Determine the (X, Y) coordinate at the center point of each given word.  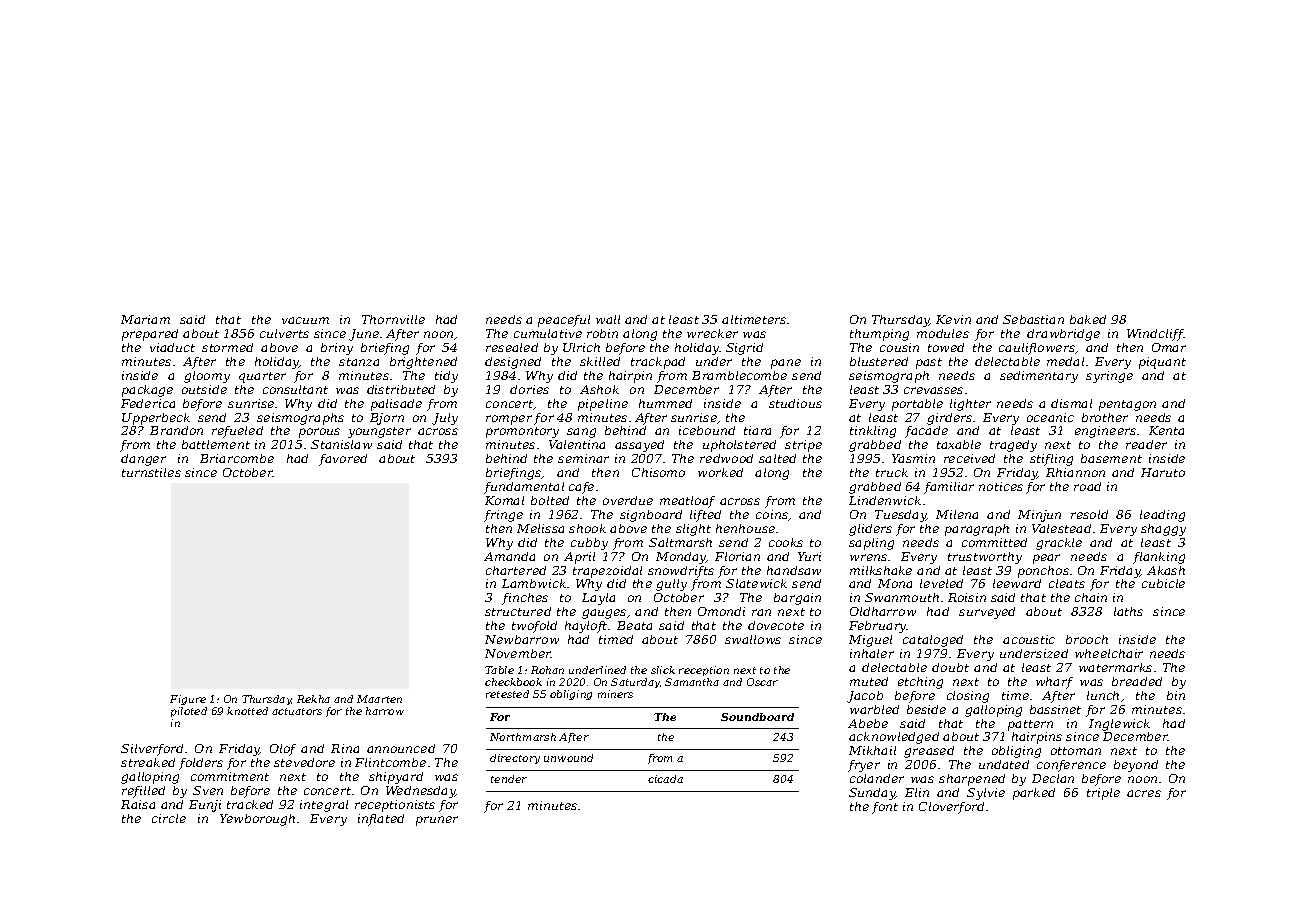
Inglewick (1119, 725)
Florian (737, 556)
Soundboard (757, 717)
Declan (1053, 778)
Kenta (1166, 430)
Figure (188, 700)
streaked (148, 762)
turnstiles (151, 472)
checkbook (513, 682)
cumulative (548, 333)
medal (1065, 361)
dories (529, 389)
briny (337, 349)
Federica (148, 403)
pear (1046, 559)
